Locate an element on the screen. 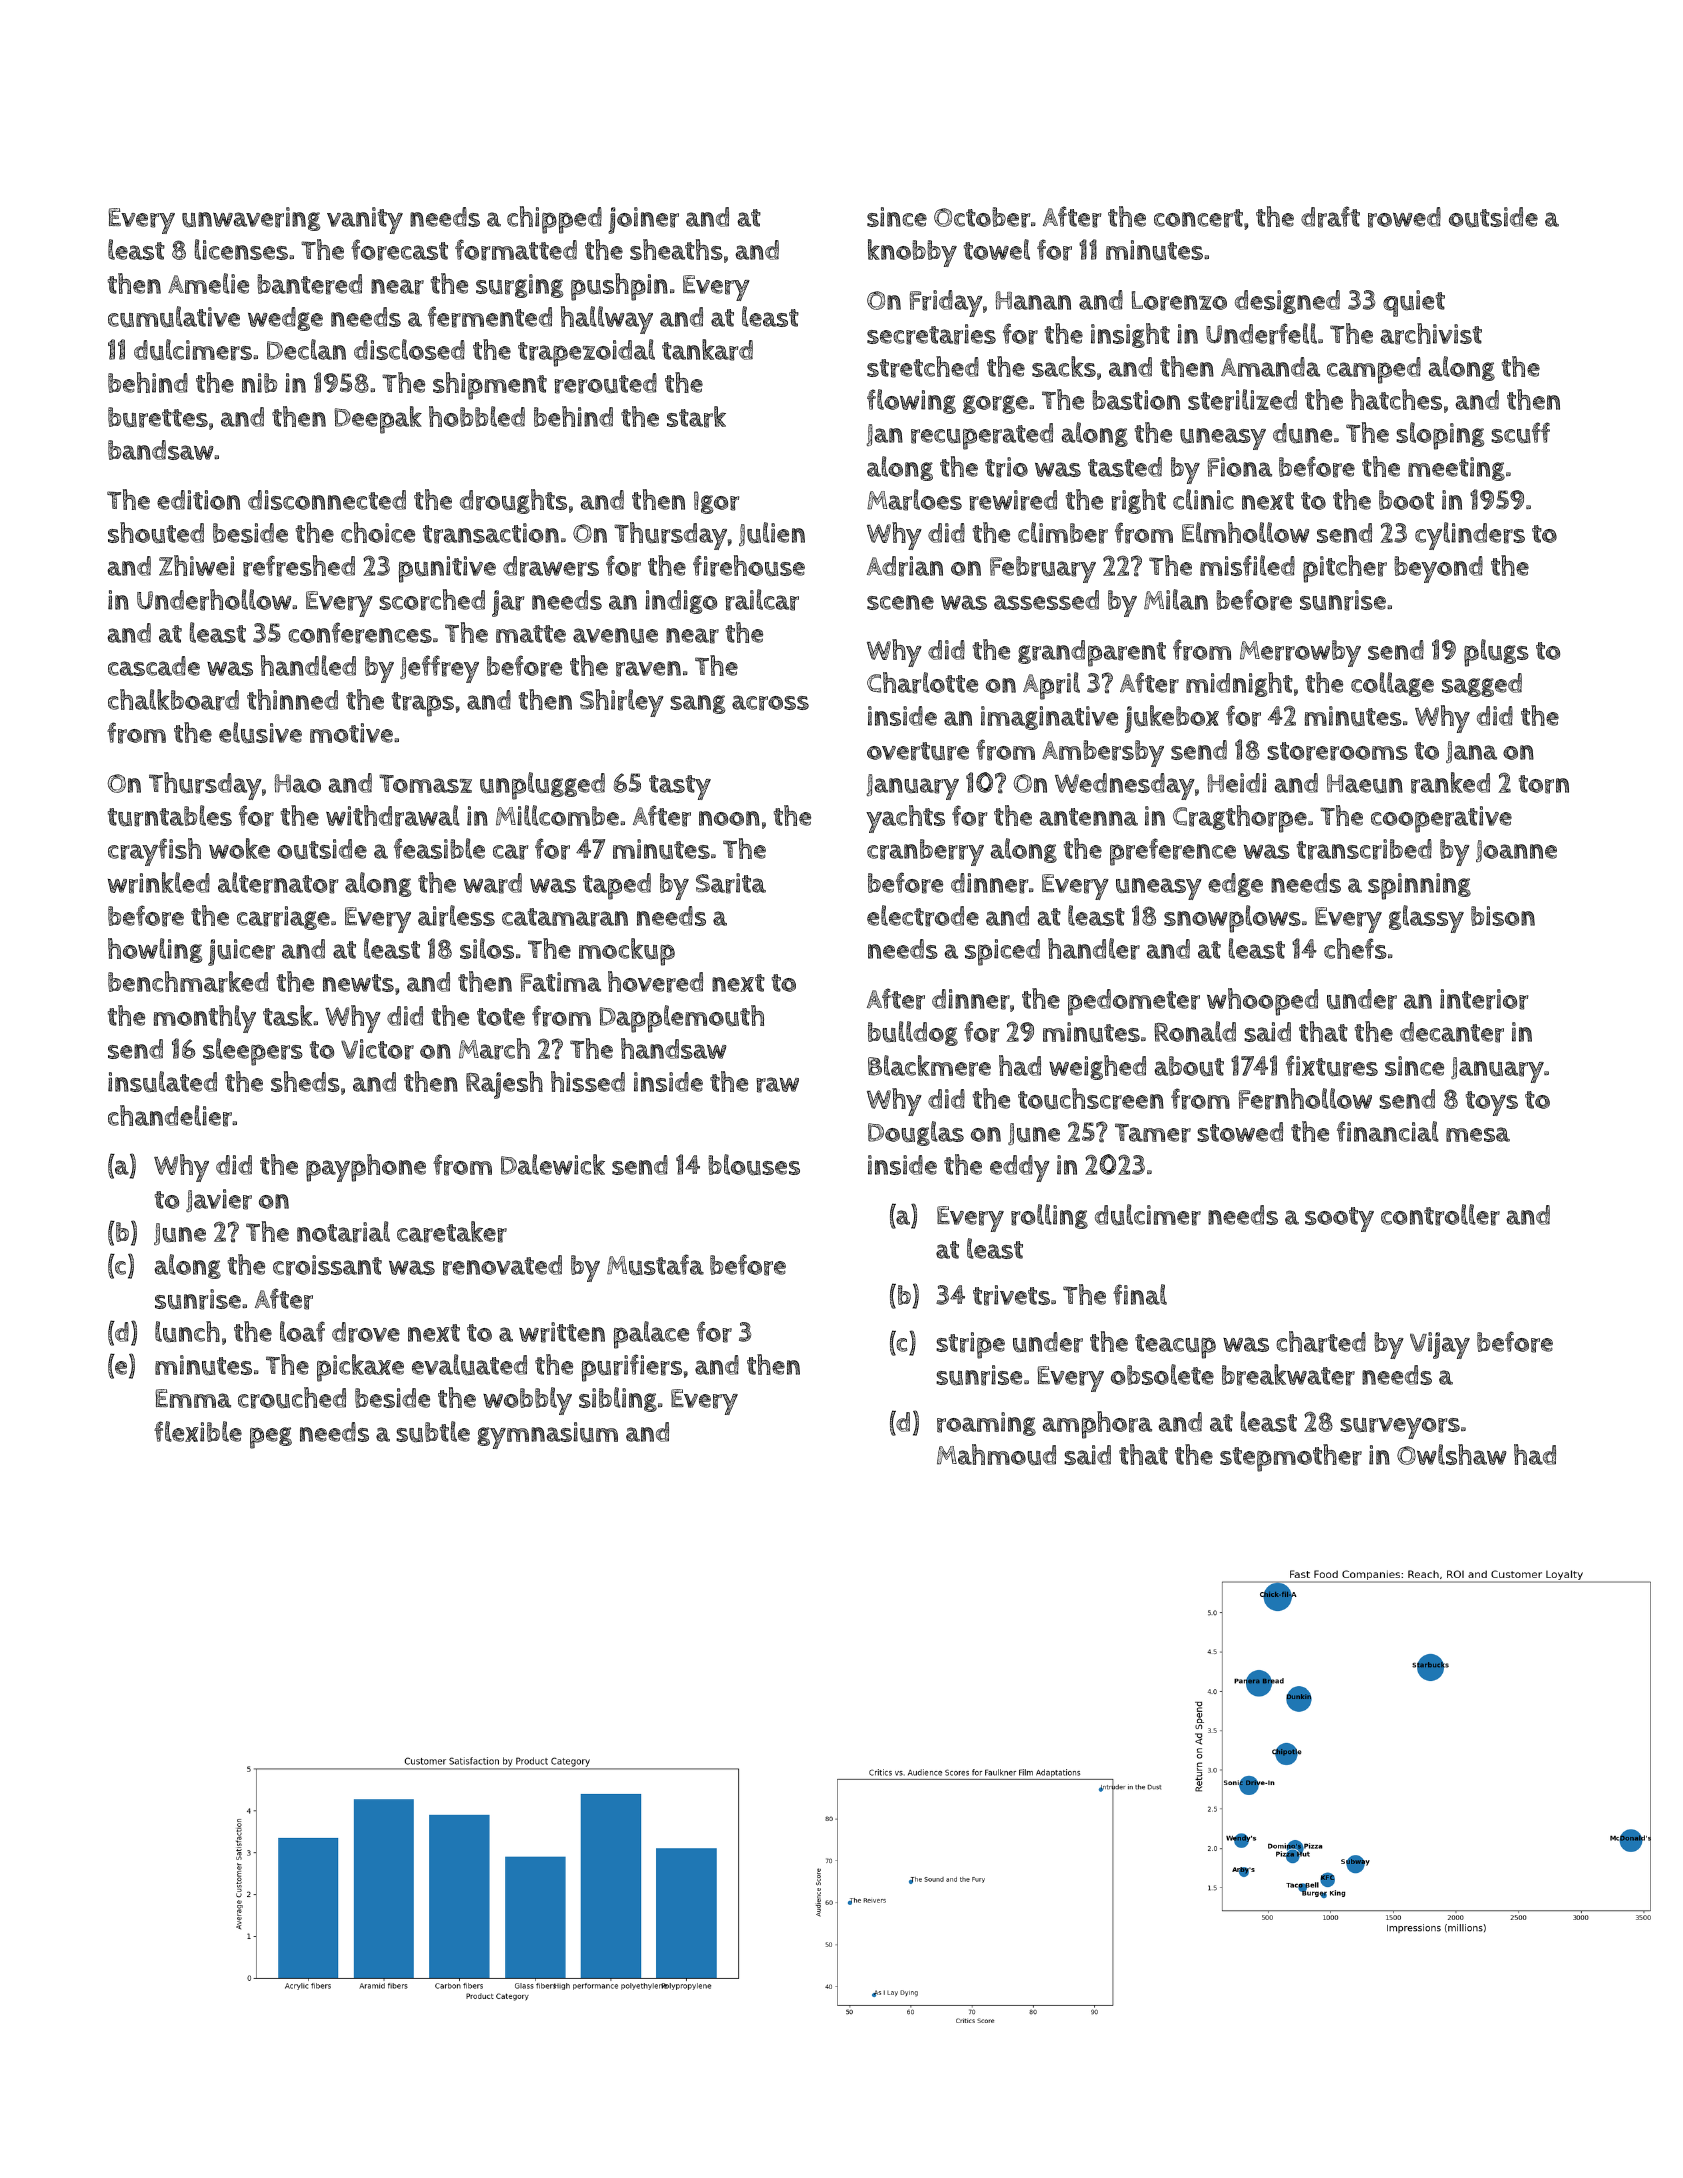  joiner is located at coordinates (643, 220).
